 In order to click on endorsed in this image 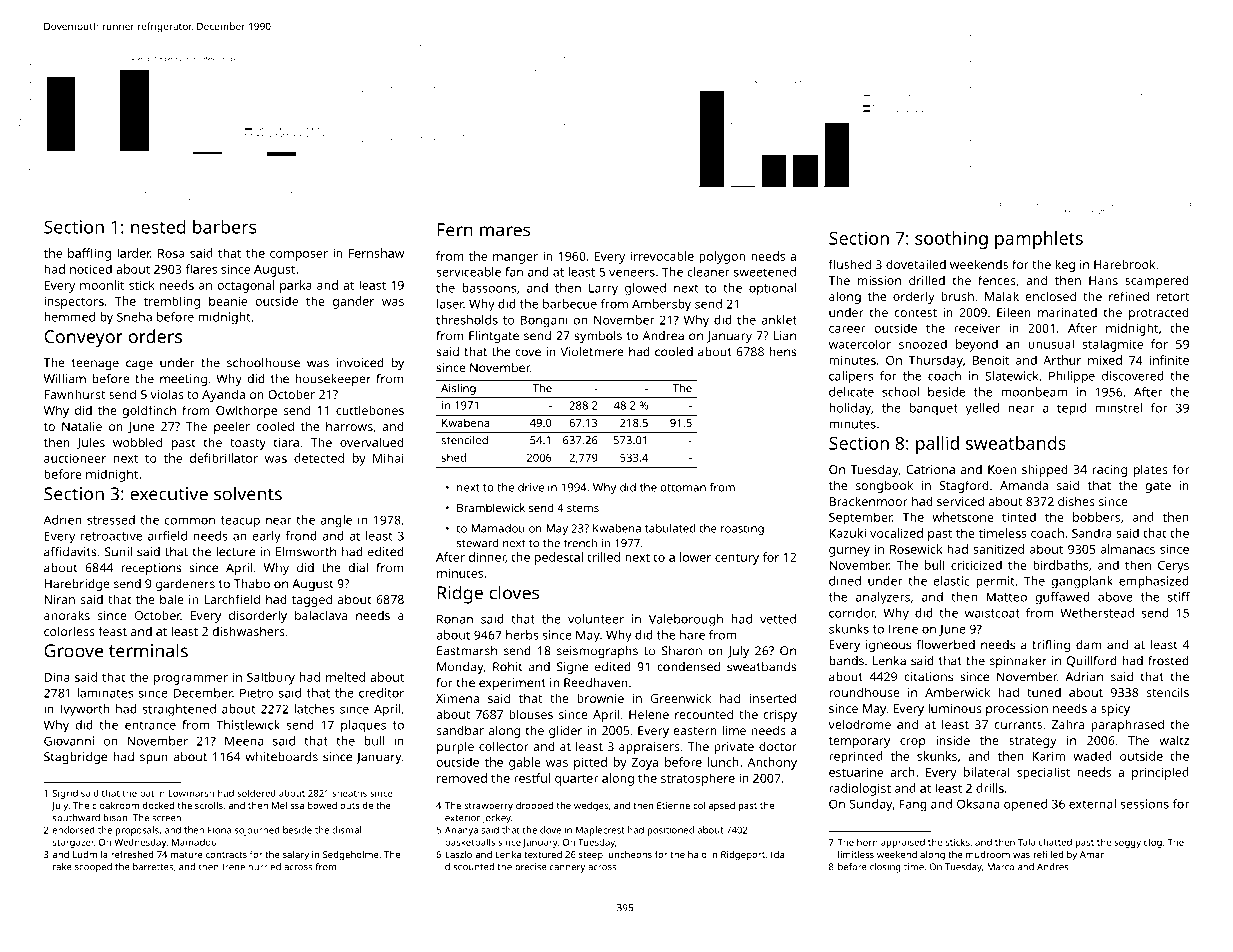, I will do `click(74, 830)`.
